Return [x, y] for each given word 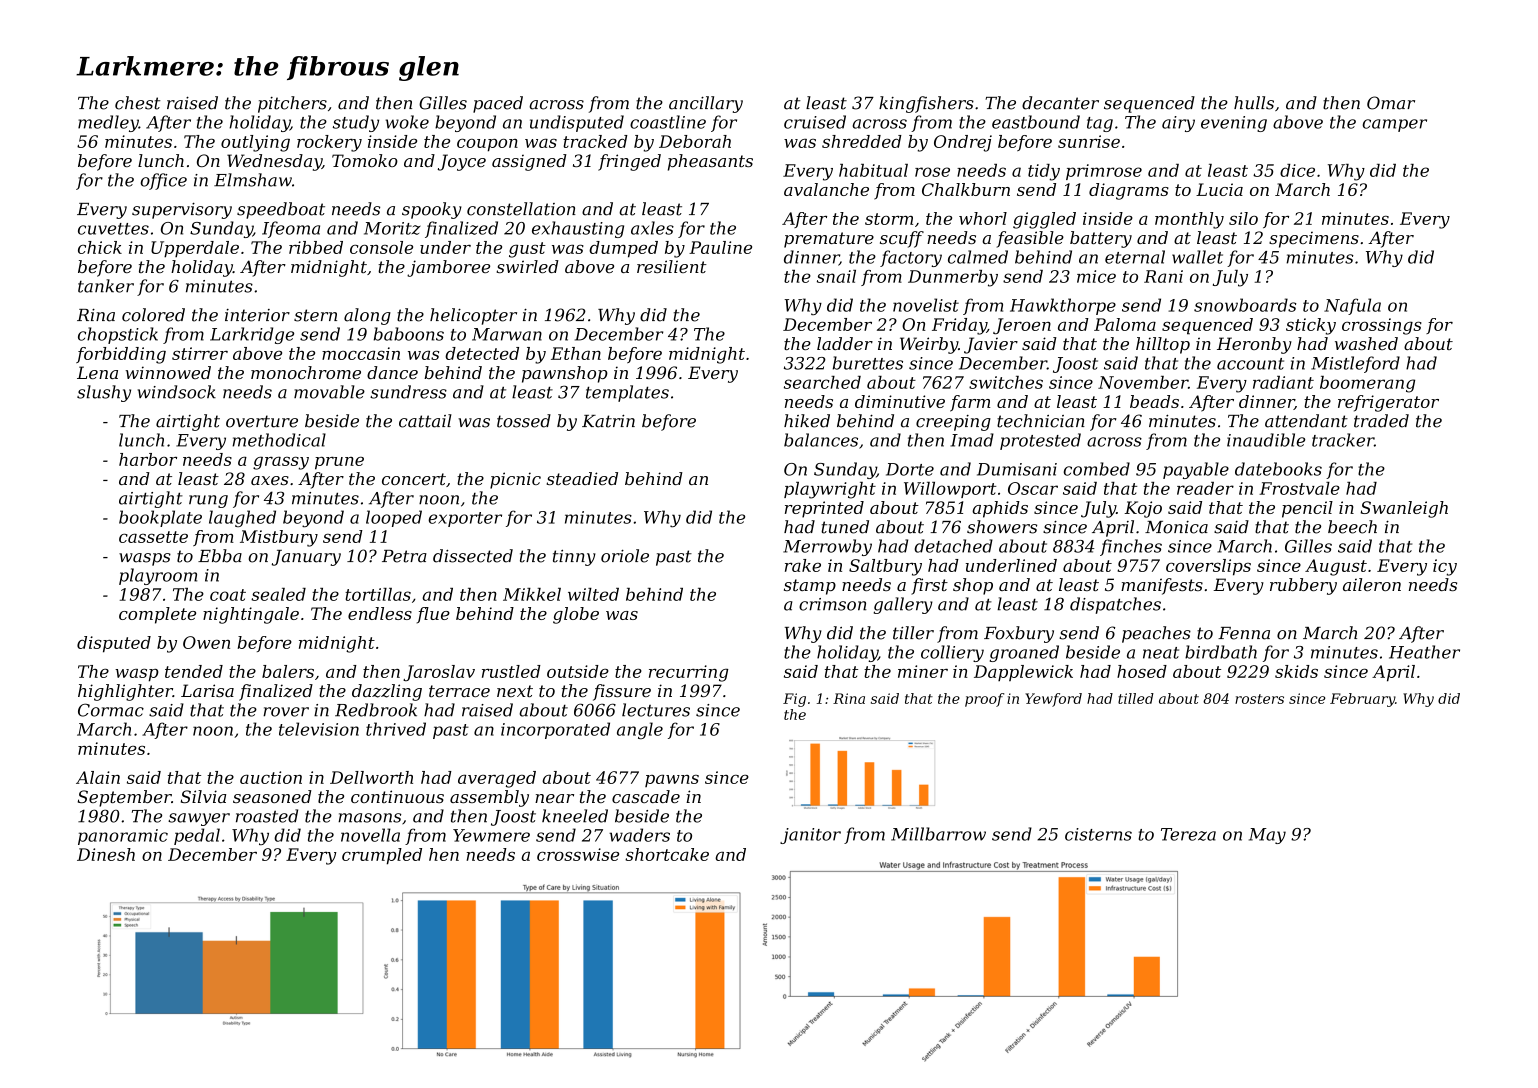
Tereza [1188, 834]
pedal [197, 836]
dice [1297, 170]
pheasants [710, 162]
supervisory [182, 211]
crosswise [578, 854]
